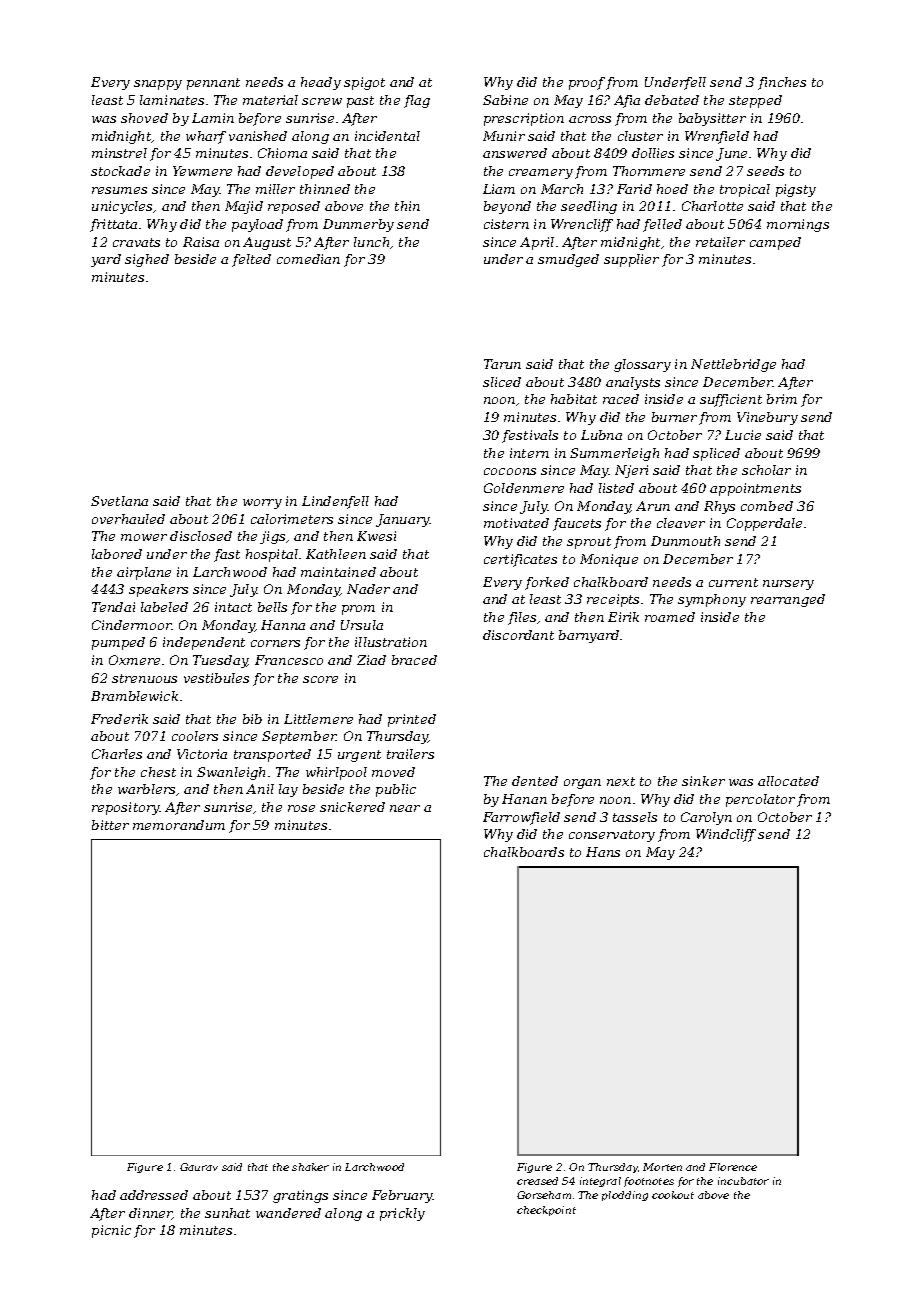  What do you see at coordinates (111, 1231) in the screenshot?
I see `picnic` at bounding box center [111, 1231].
